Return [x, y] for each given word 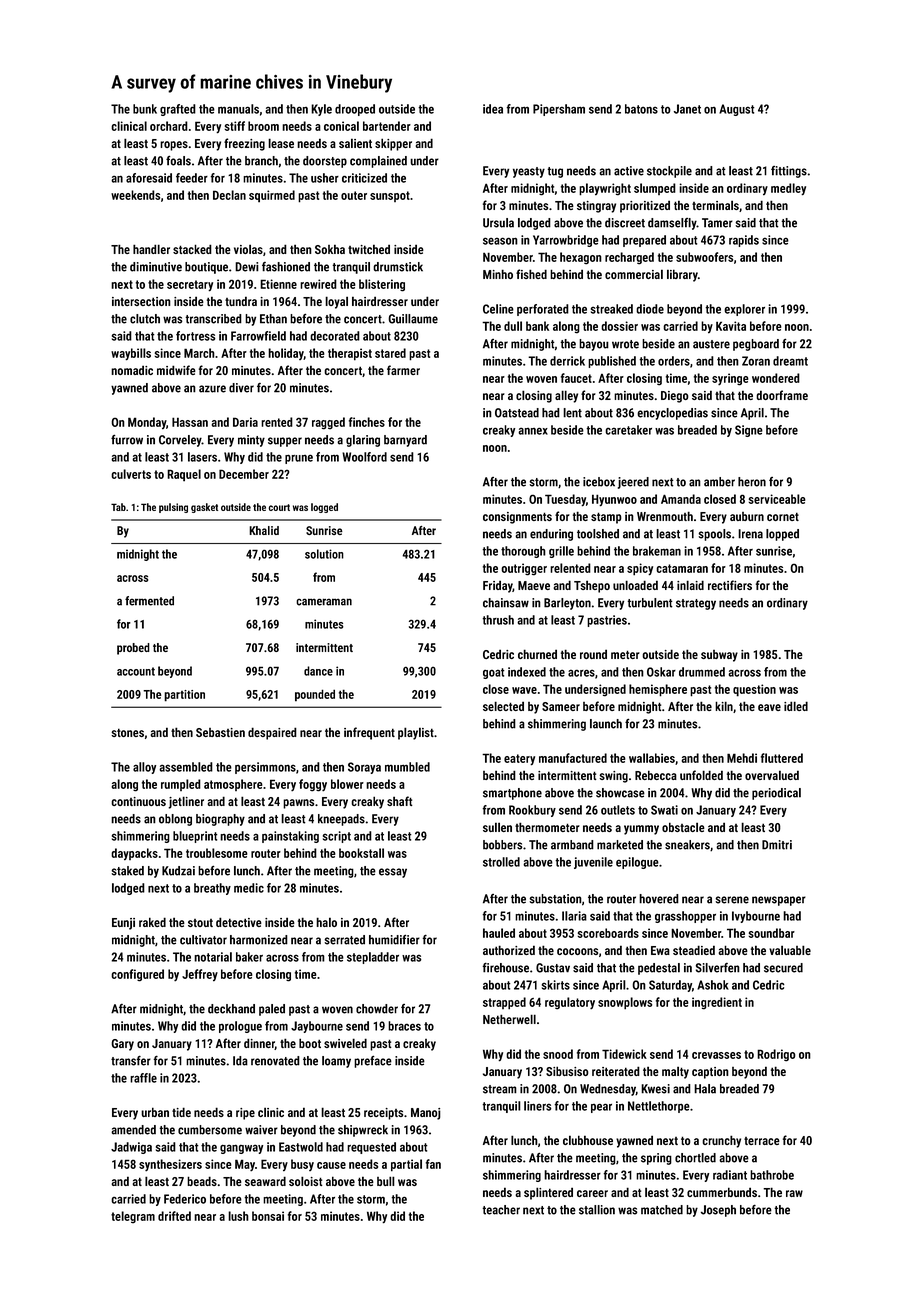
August [737, 110]
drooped [355, 110]
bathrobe [772, 1175]
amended [133, 1130]
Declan [229, 195]
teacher [501, 1210]
